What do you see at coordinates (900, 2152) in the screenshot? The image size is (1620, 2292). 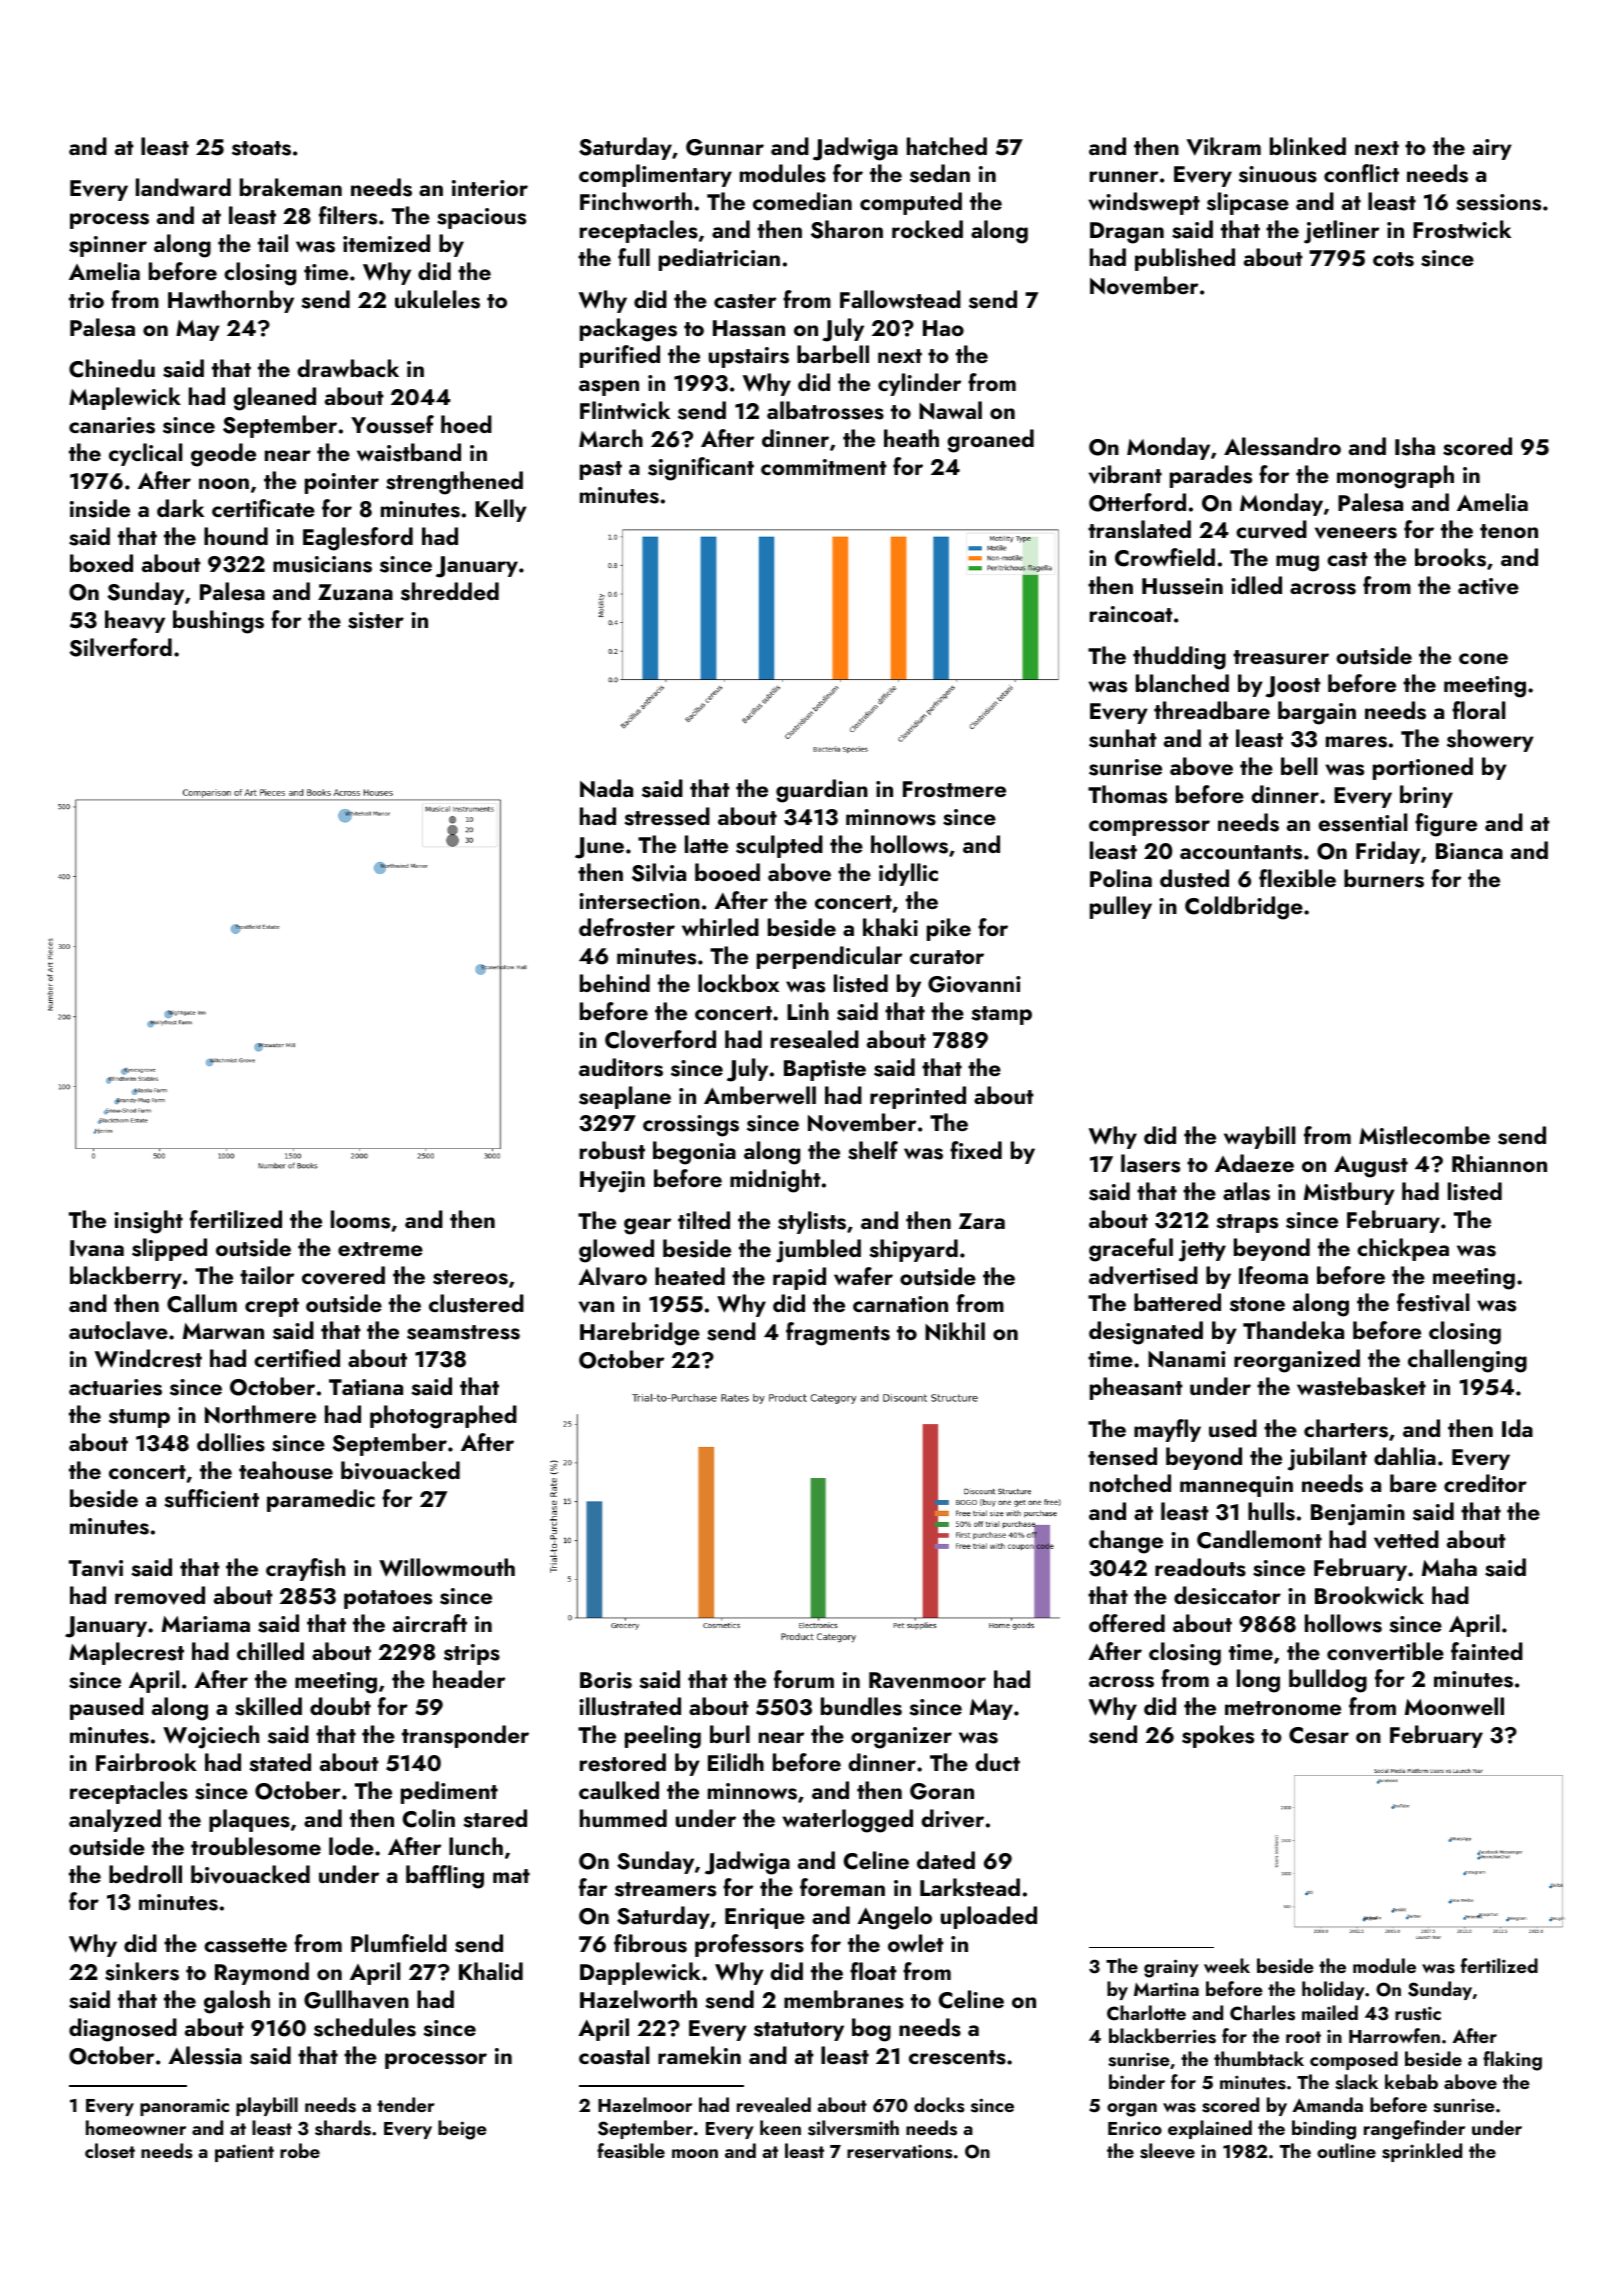 I see `reservations` at bounding box center [900, 2152].
